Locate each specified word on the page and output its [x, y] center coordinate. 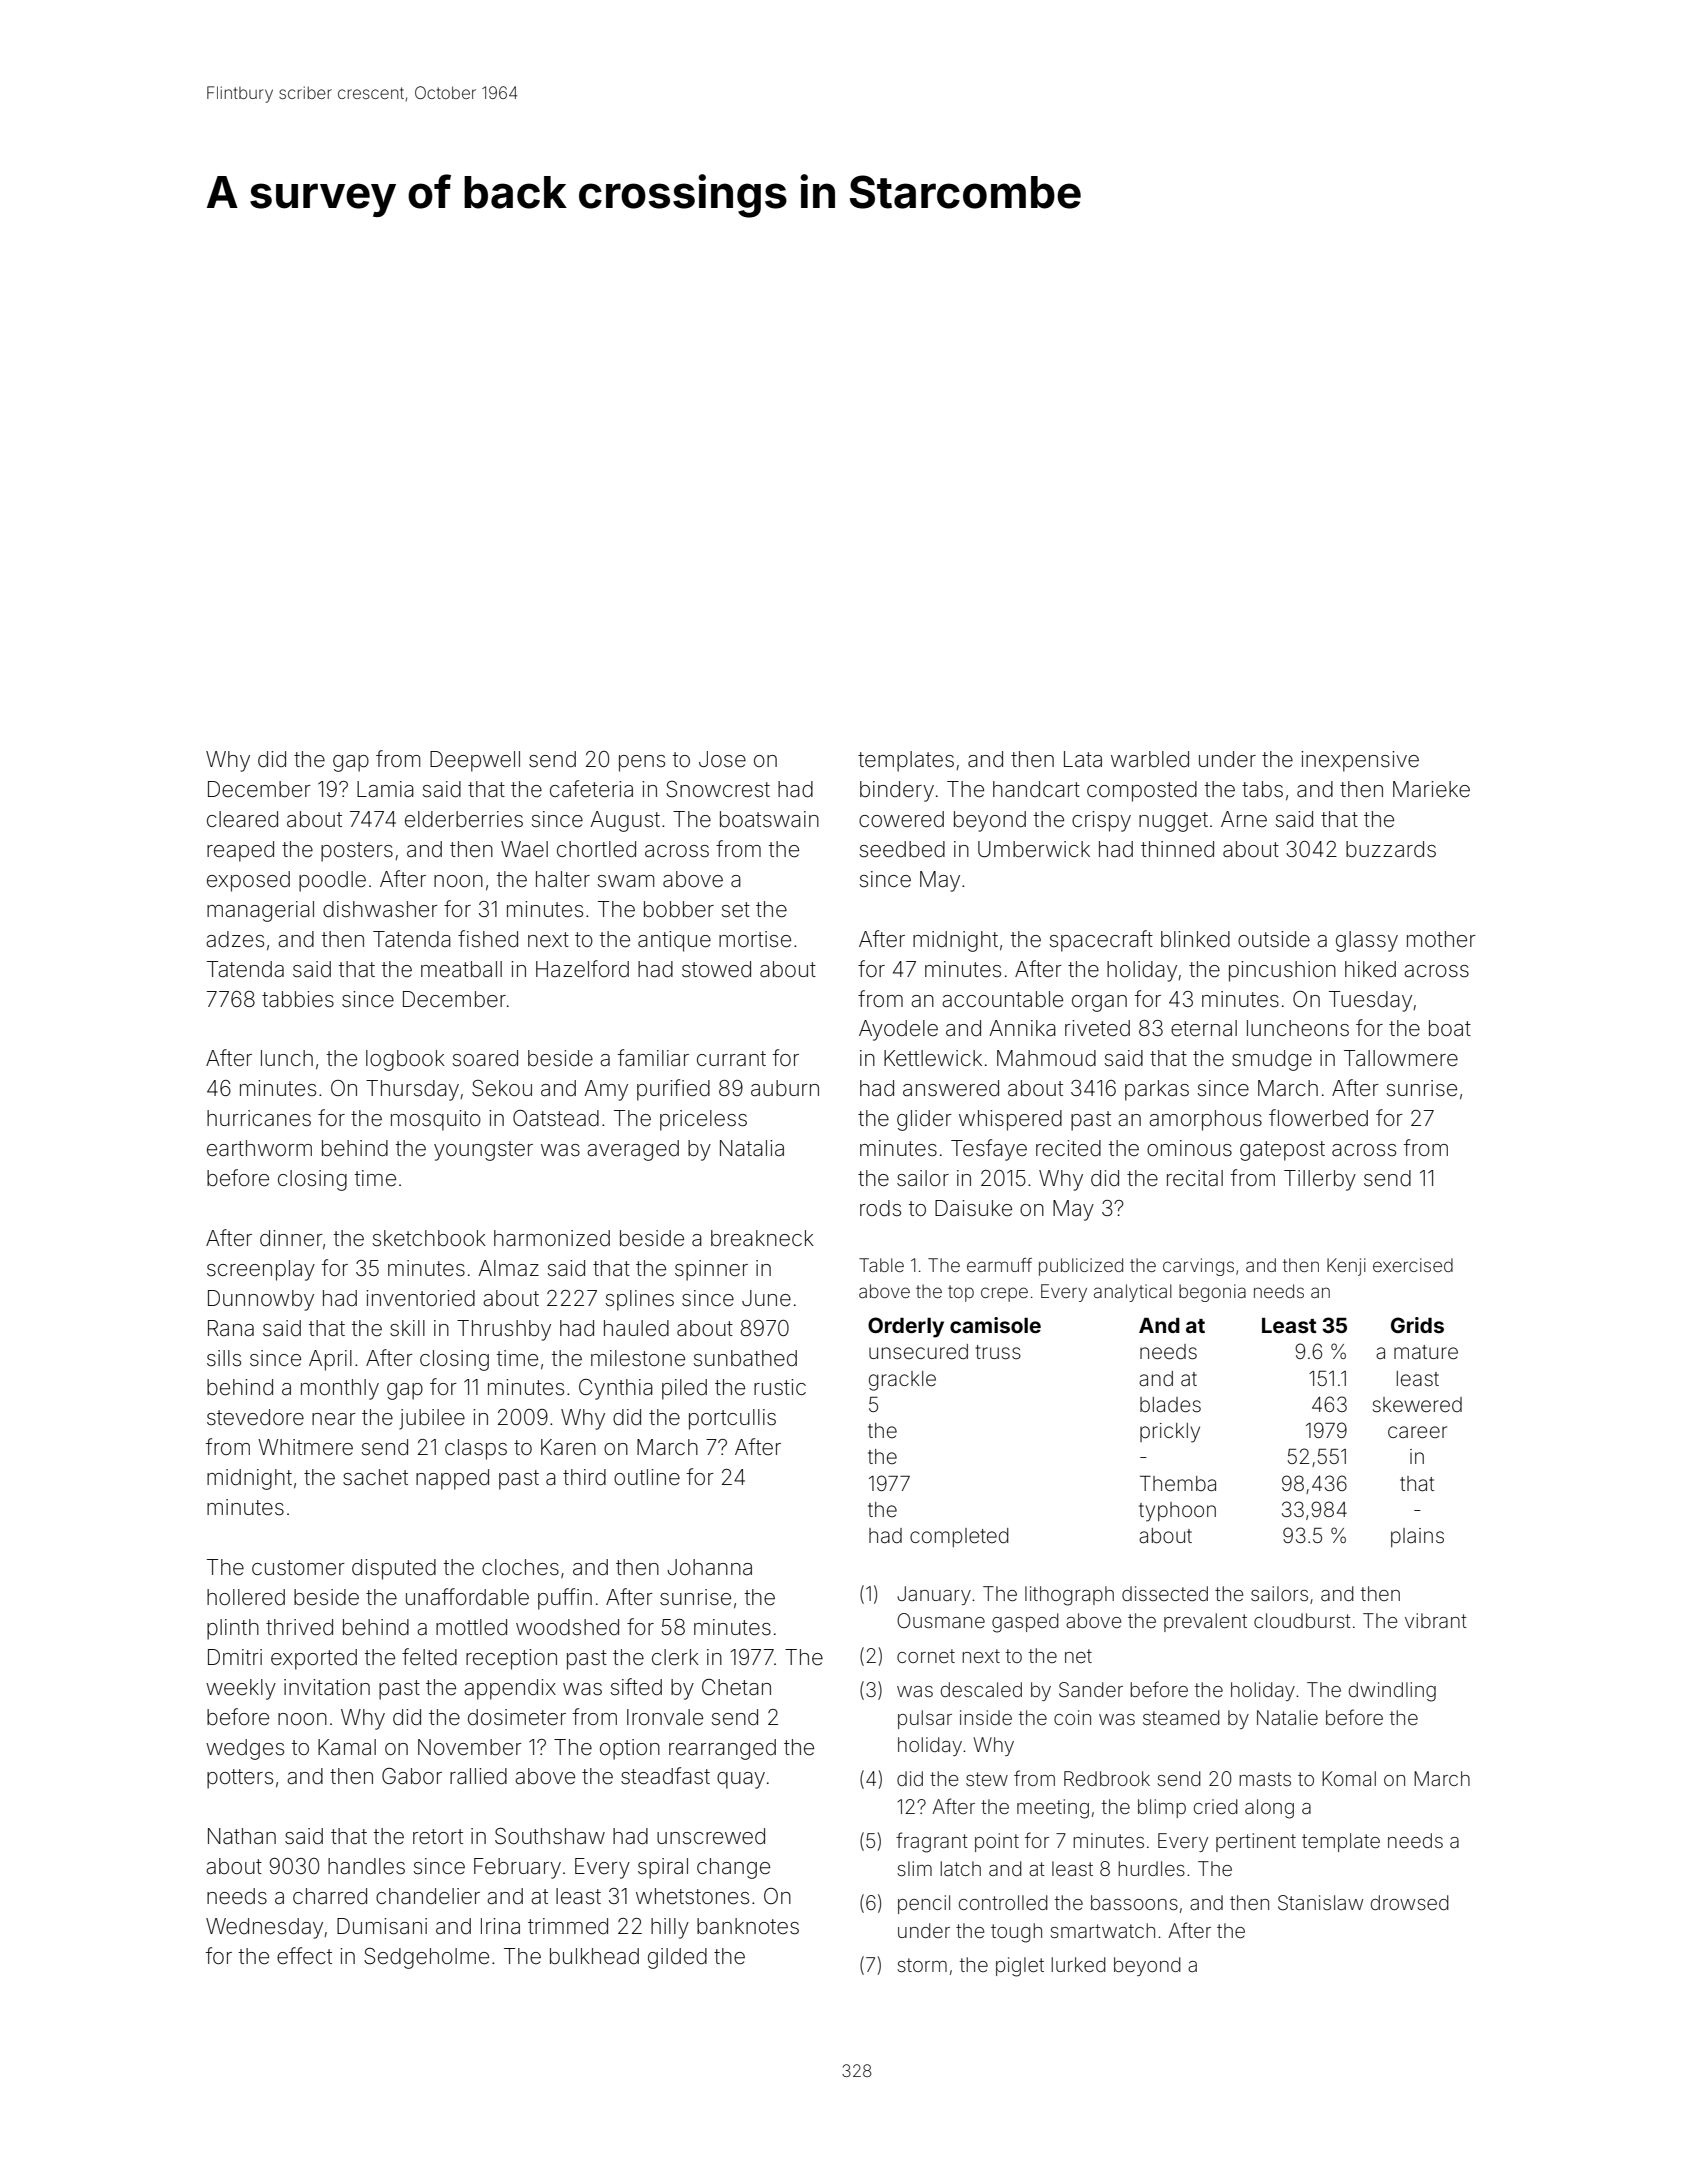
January [934, 1595]
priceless [703, 1120]
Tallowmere [1401, 1058]
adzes [235, 939]
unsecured [918, 1352]
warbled [1150, 759]
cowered [901, 819]
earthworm [259, 1148]
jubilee [432, 1419]
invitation [327, 1687]
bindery [897, 791]
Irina [500, 1926]
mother [1441, 939]
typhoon [1177, 1512]
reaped [240, 851]
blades [1170, 1405]
